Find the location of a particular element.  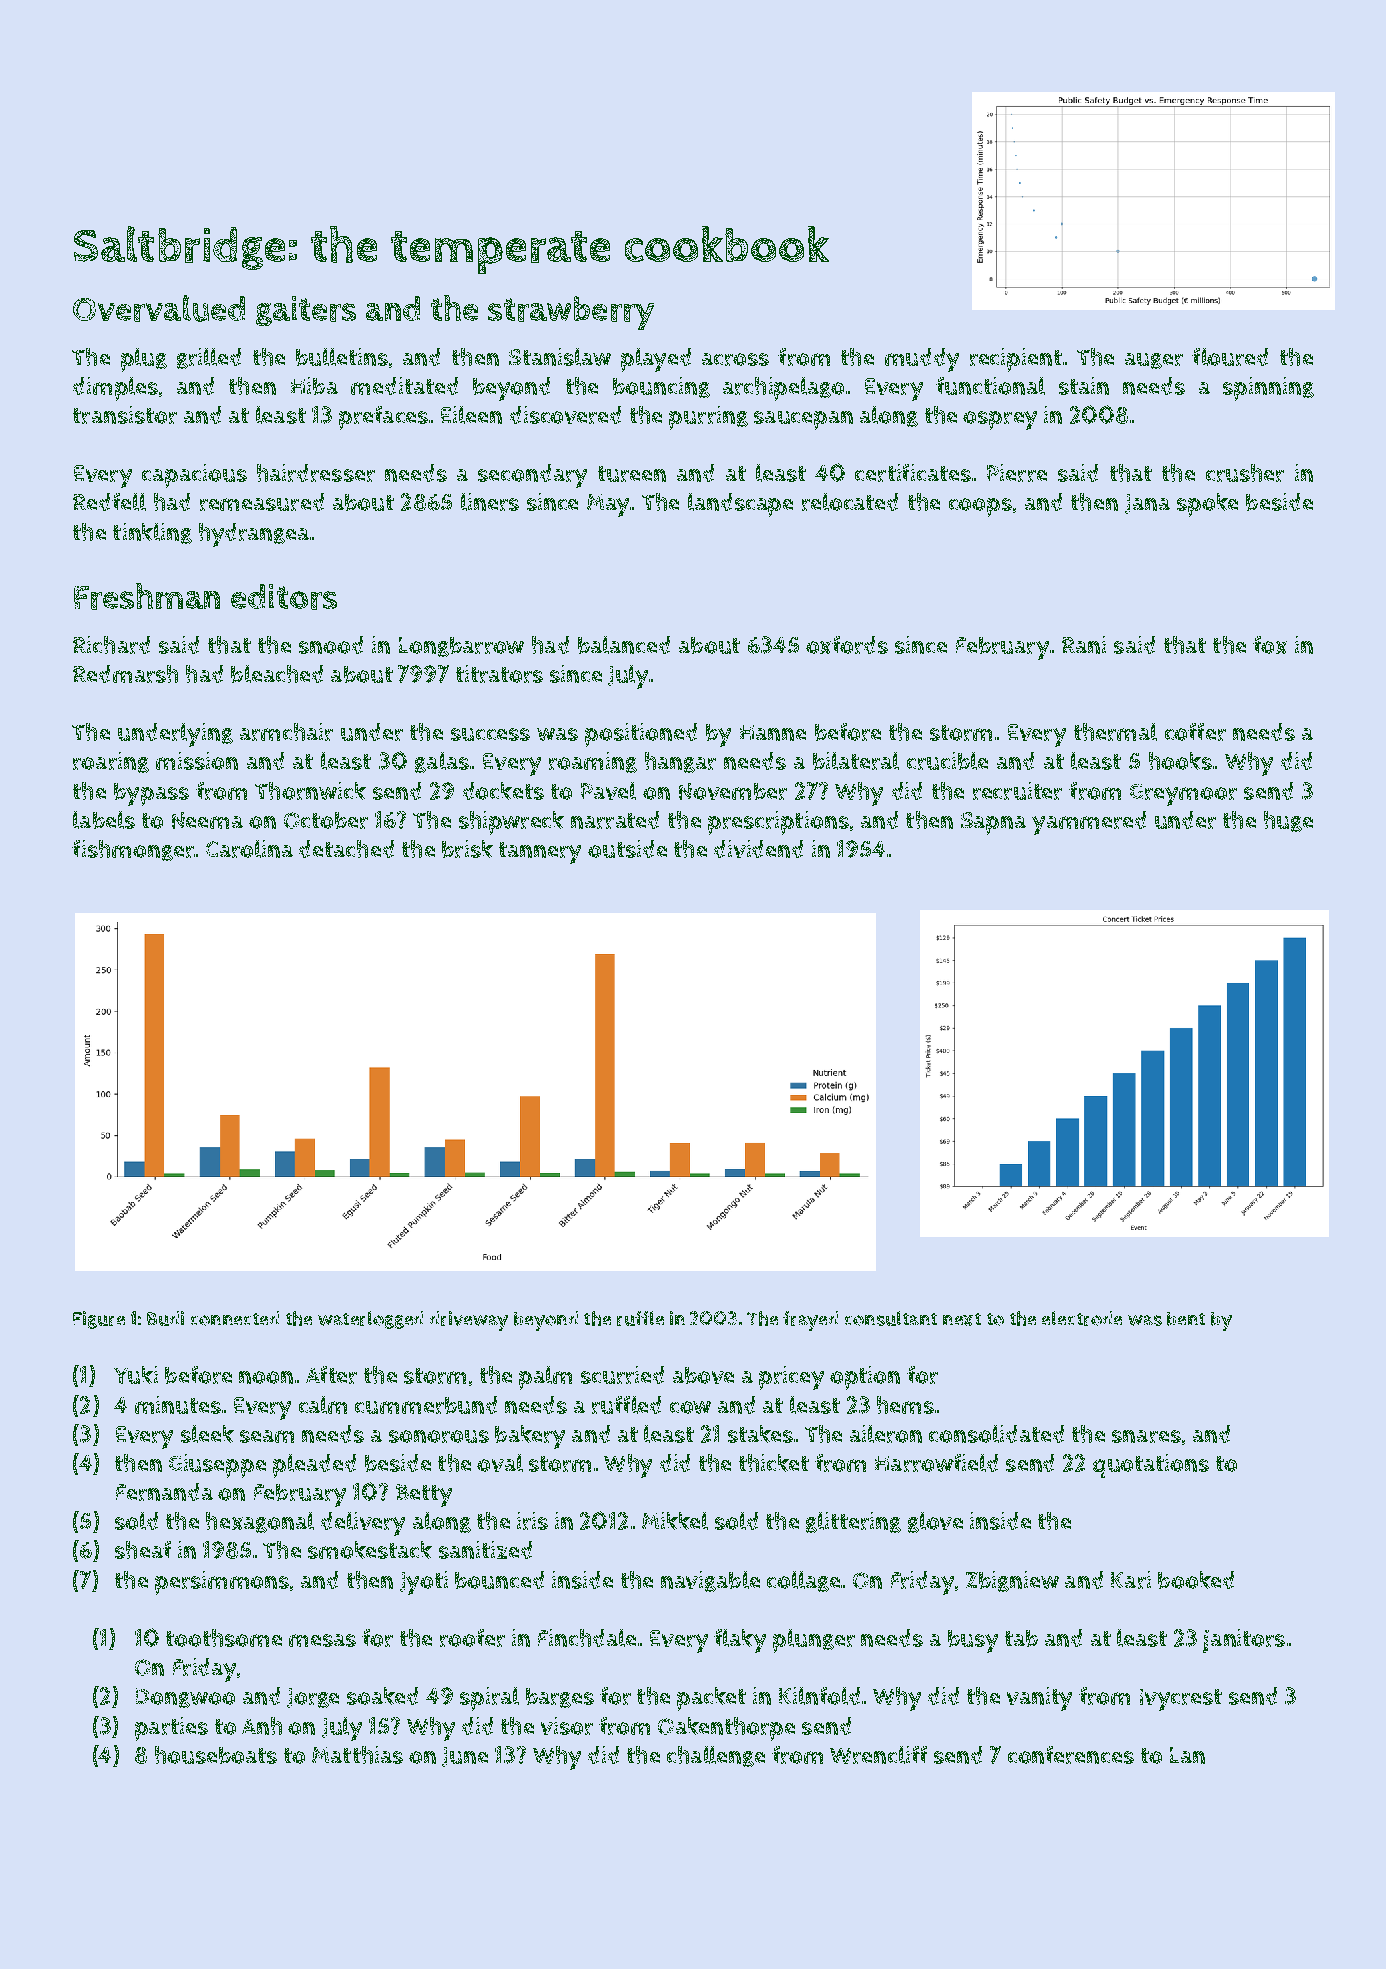

frayed is located at coordinates (810, 1321).
